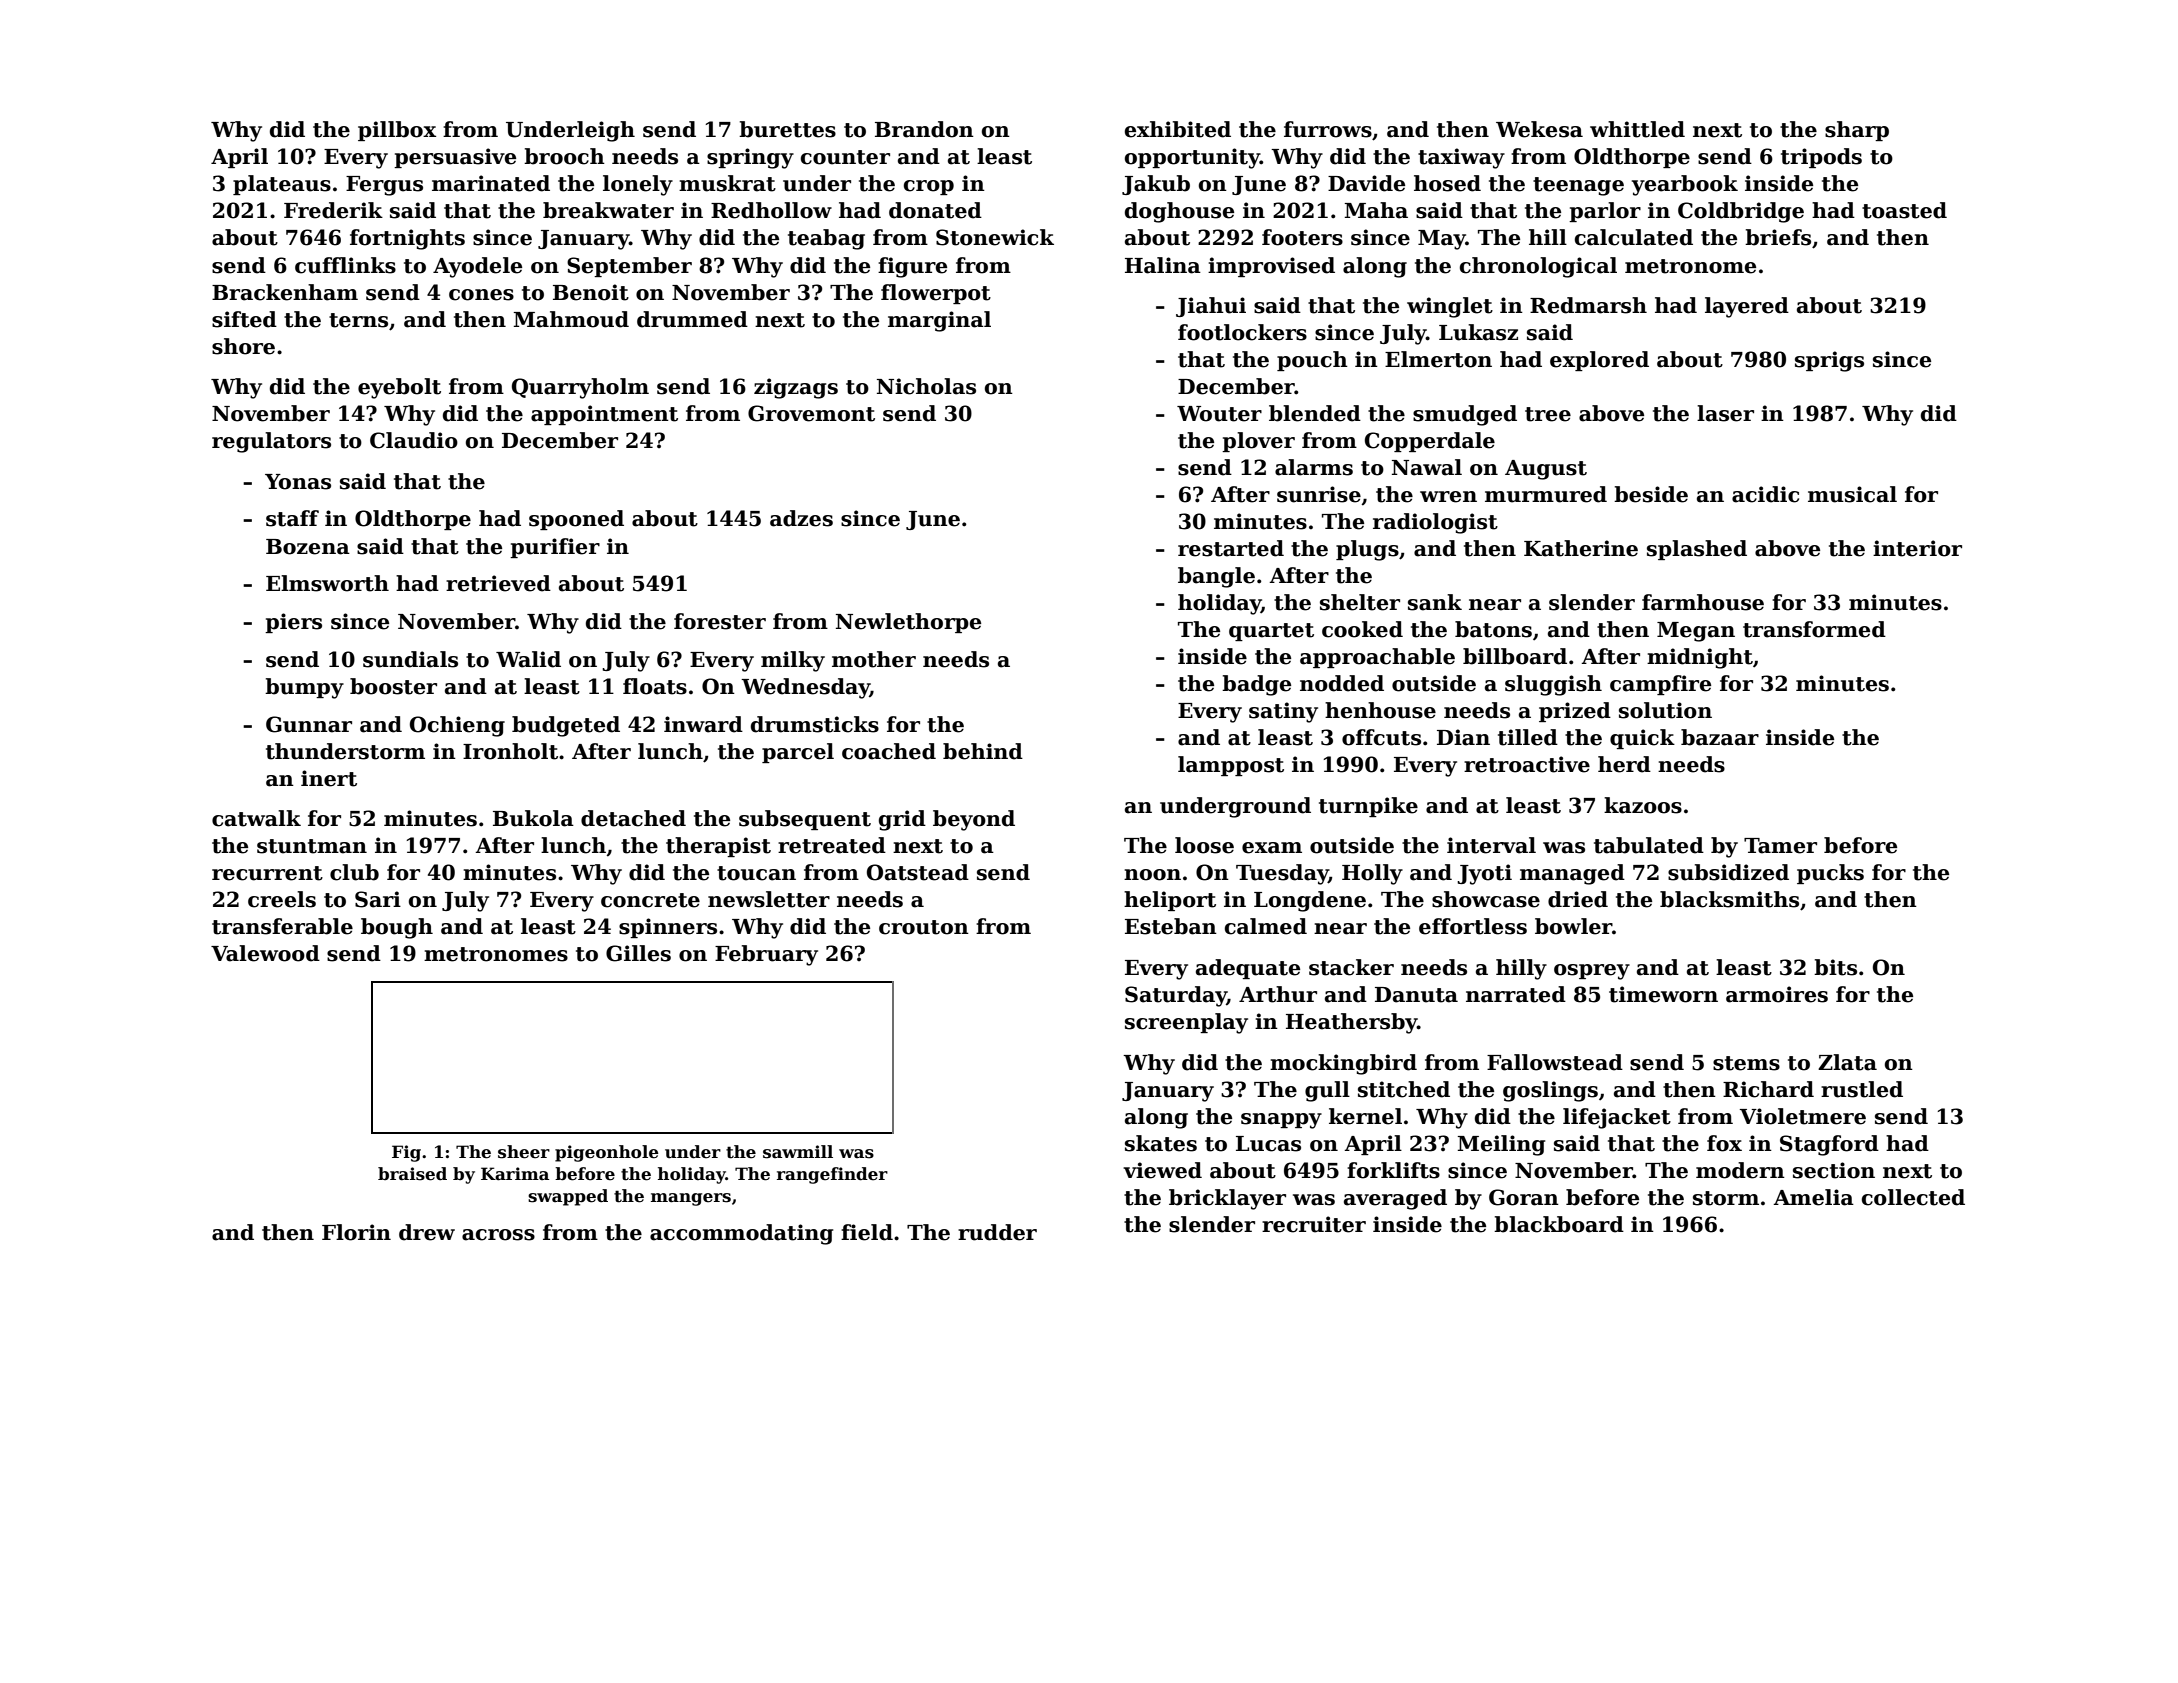  I want to click on exam, so click(1272, 848).
